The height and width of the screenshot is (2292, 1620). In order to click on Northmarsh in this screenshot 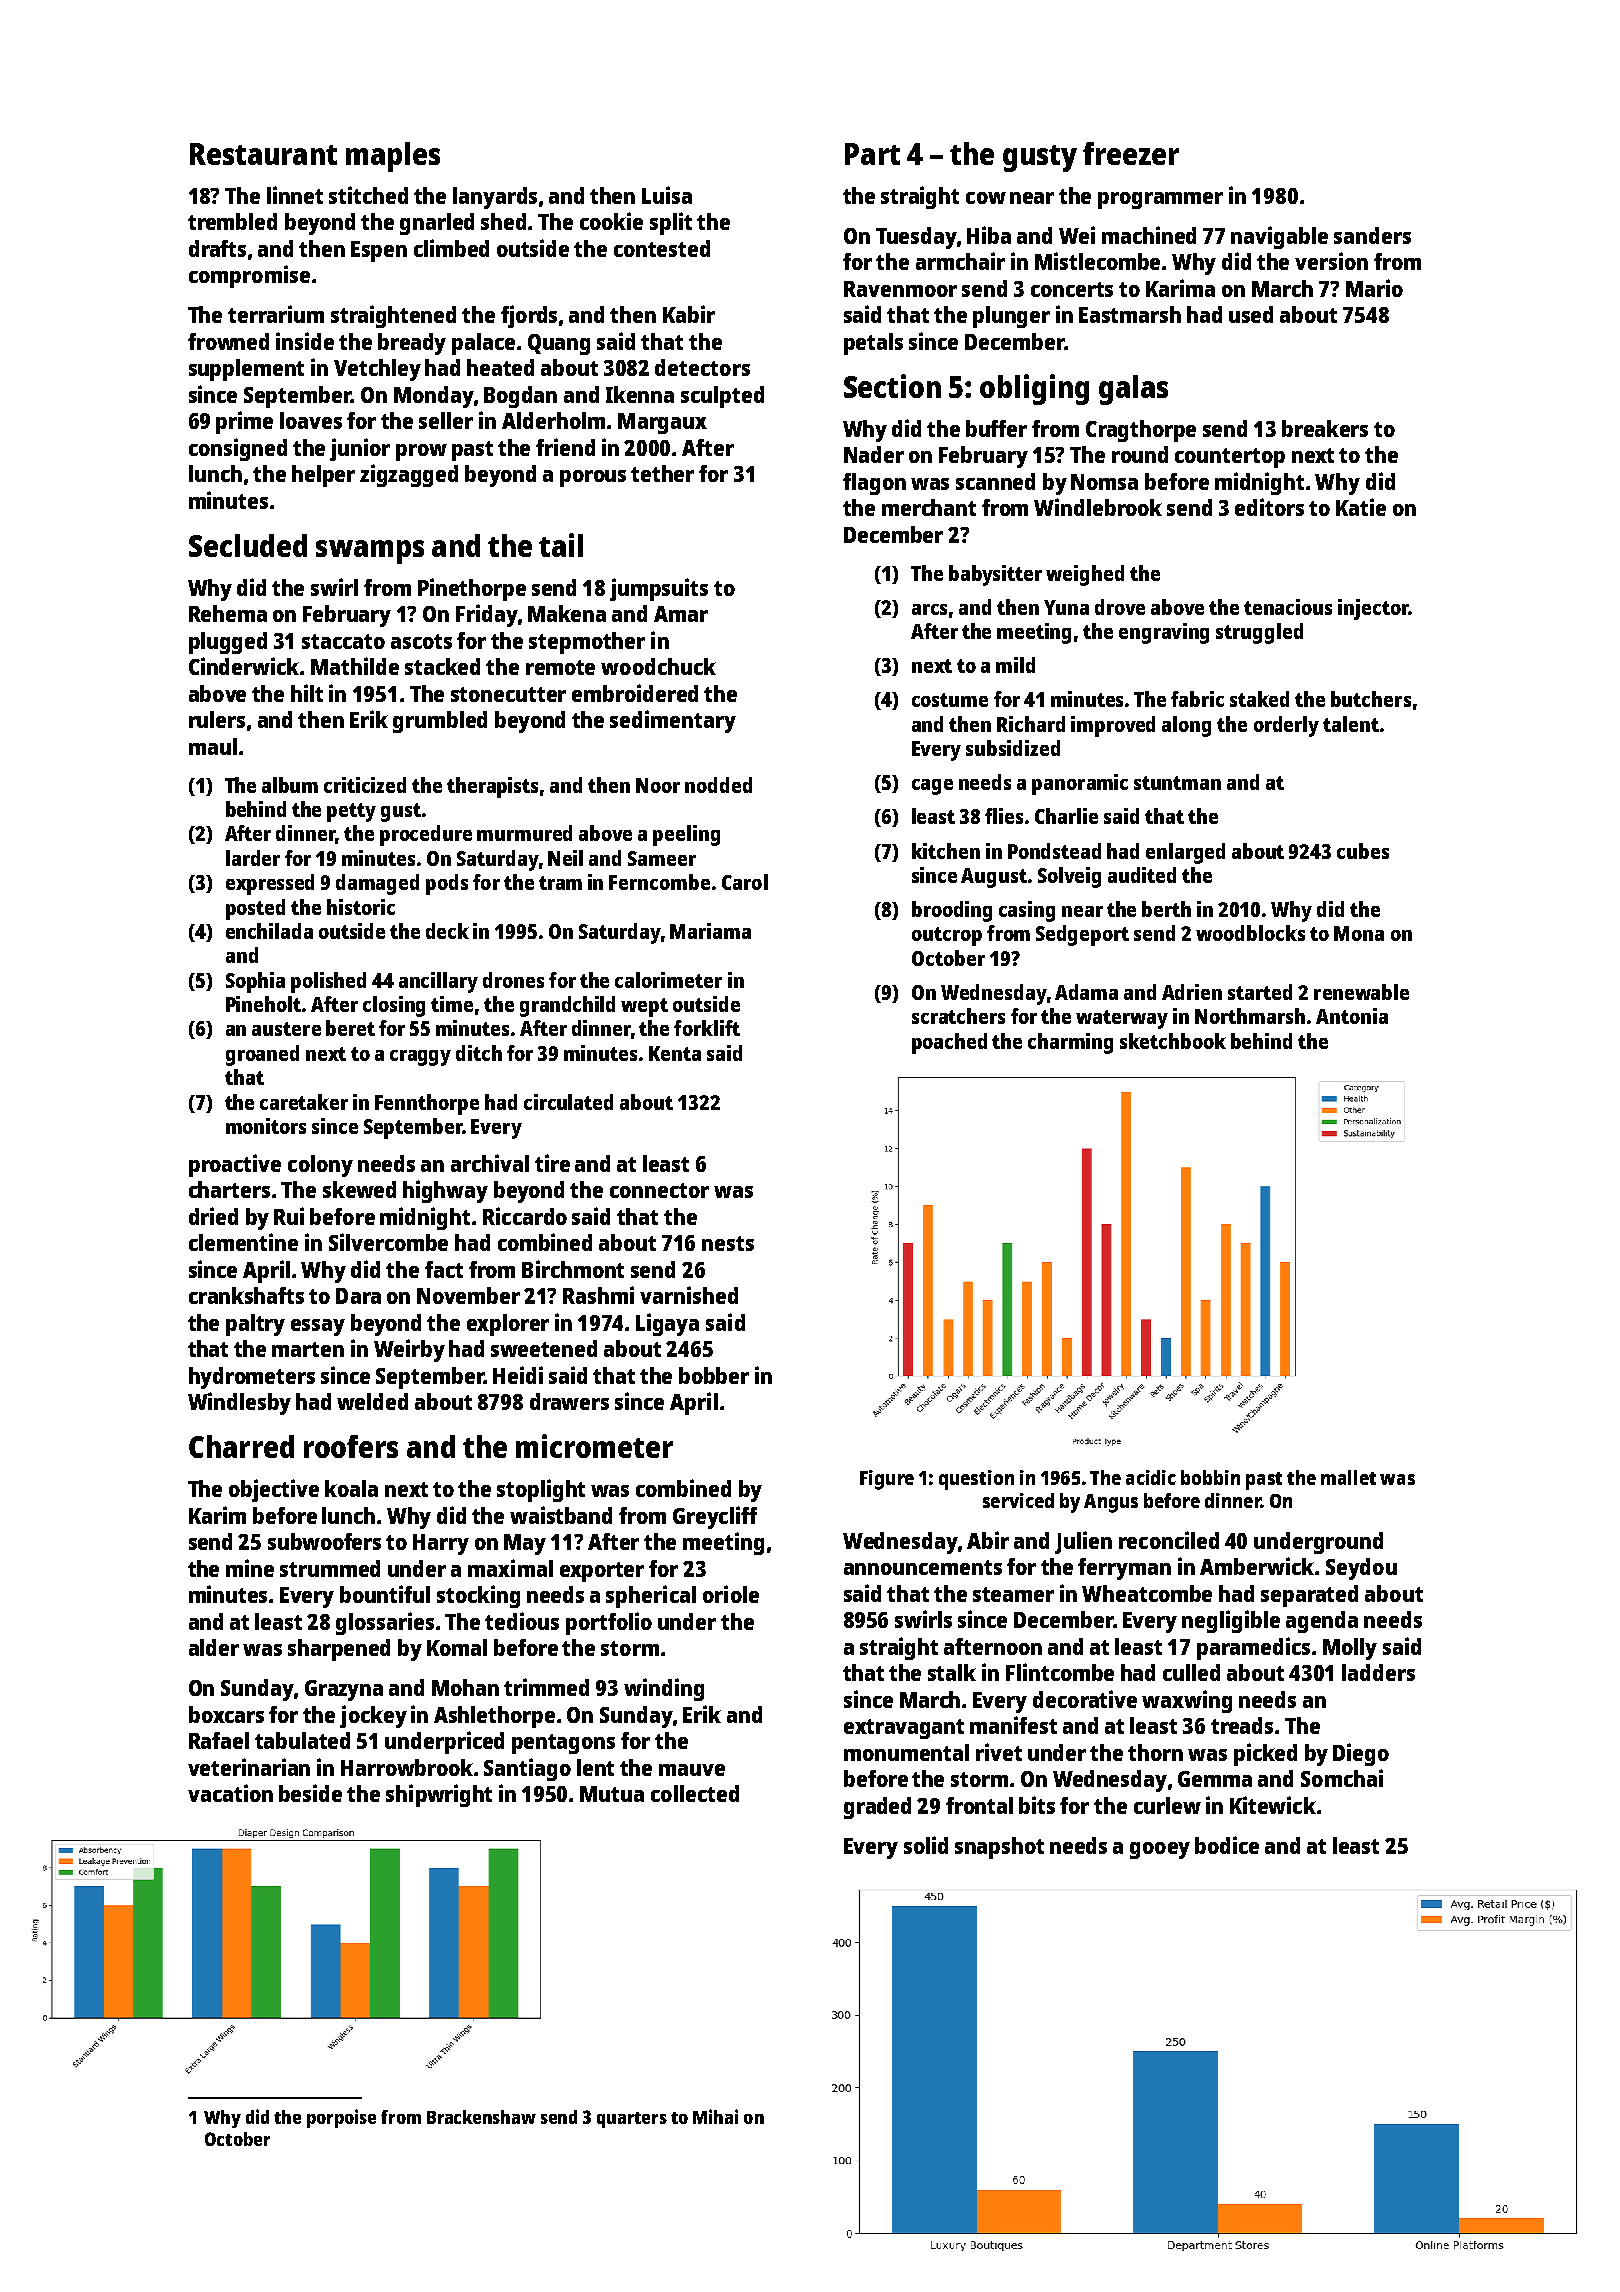, I will do `click(1250, 1016)`.
